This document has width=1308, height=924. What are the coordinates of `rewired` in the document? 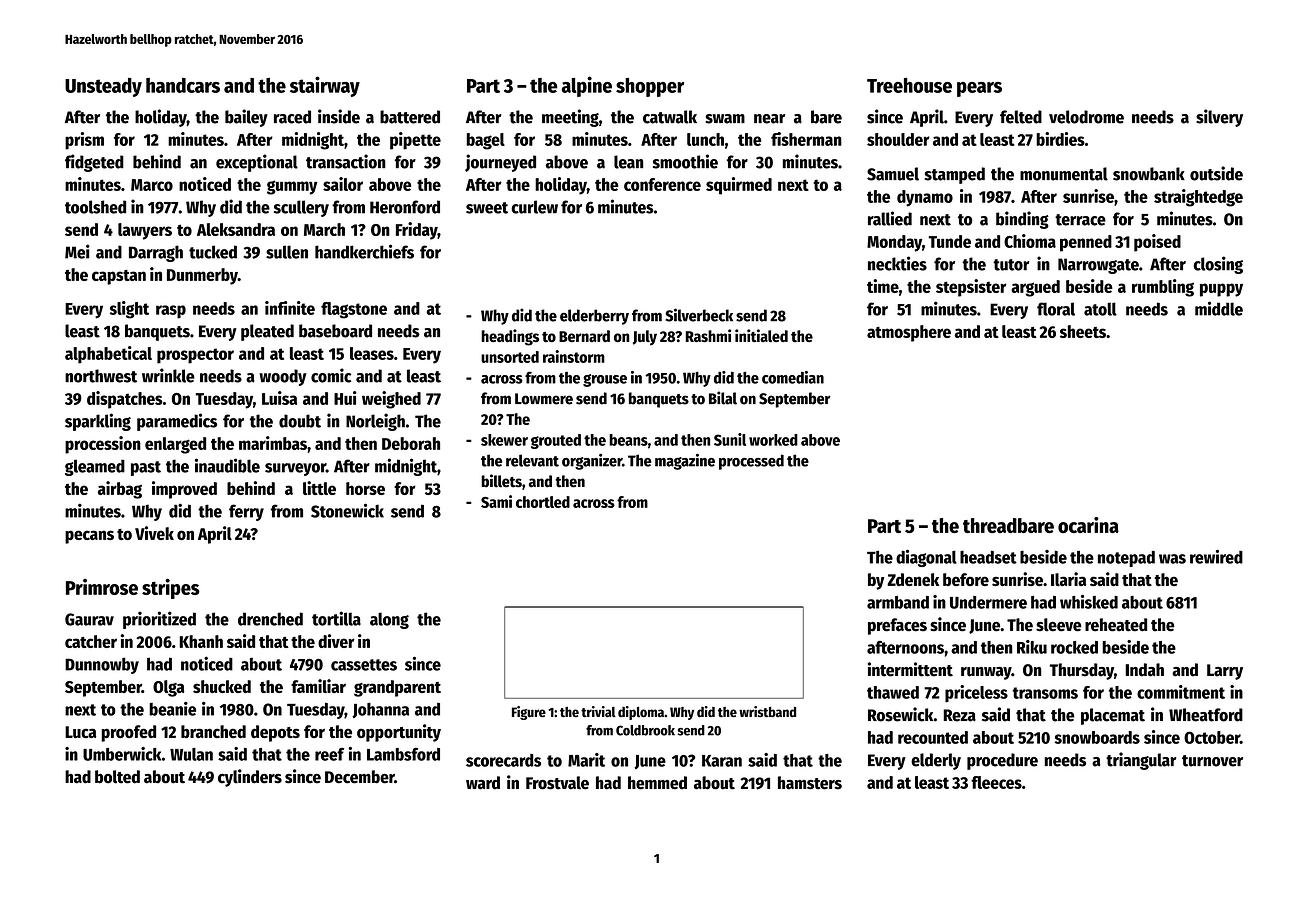 It's located at (1216, 557).
